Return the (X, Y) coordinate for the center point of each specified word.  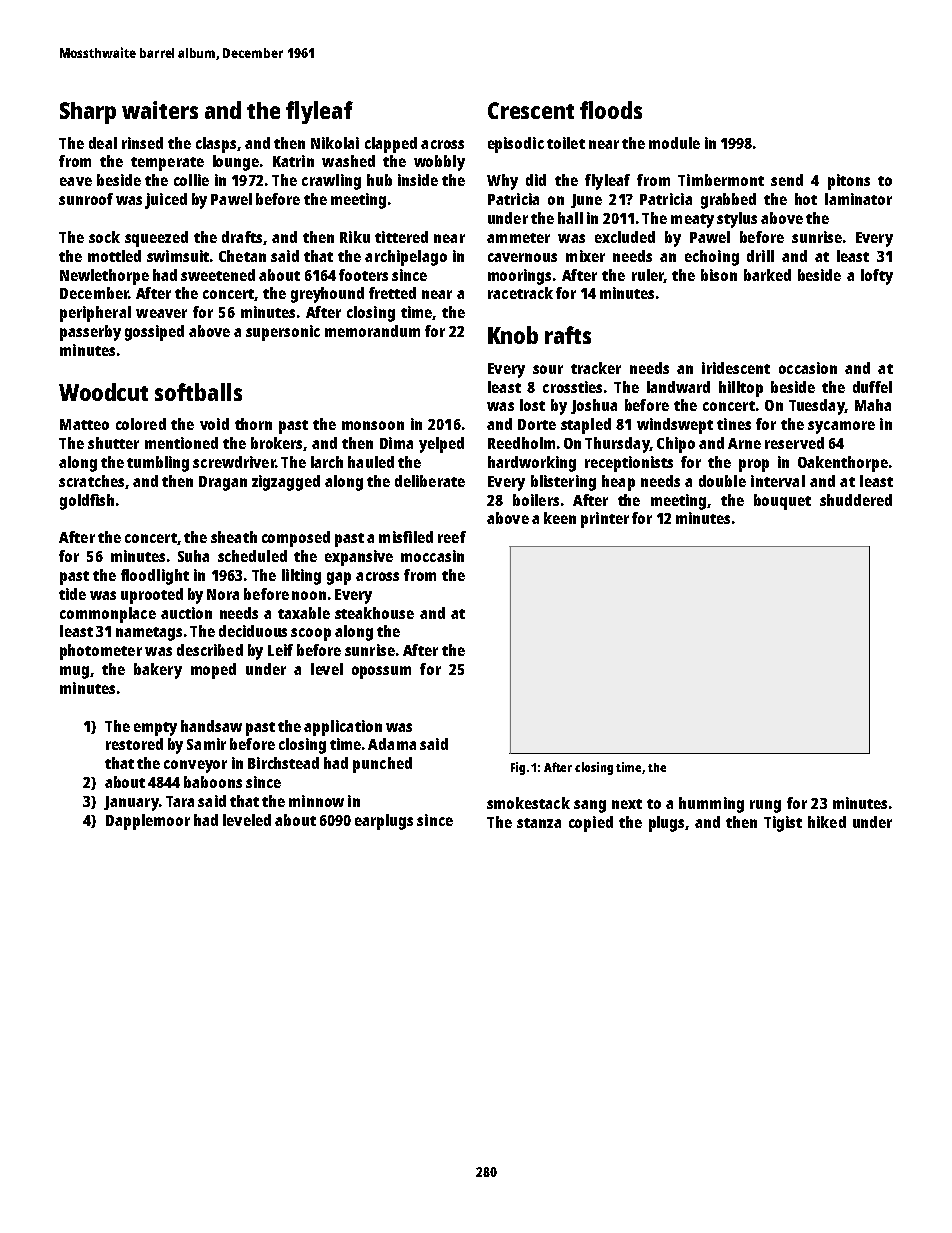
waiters (160, 110)
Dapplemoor (148, 822)
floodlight (155, 577)
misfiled (406, 537)
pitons (849, 182)
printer (605, 520)
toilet (566, 143)
